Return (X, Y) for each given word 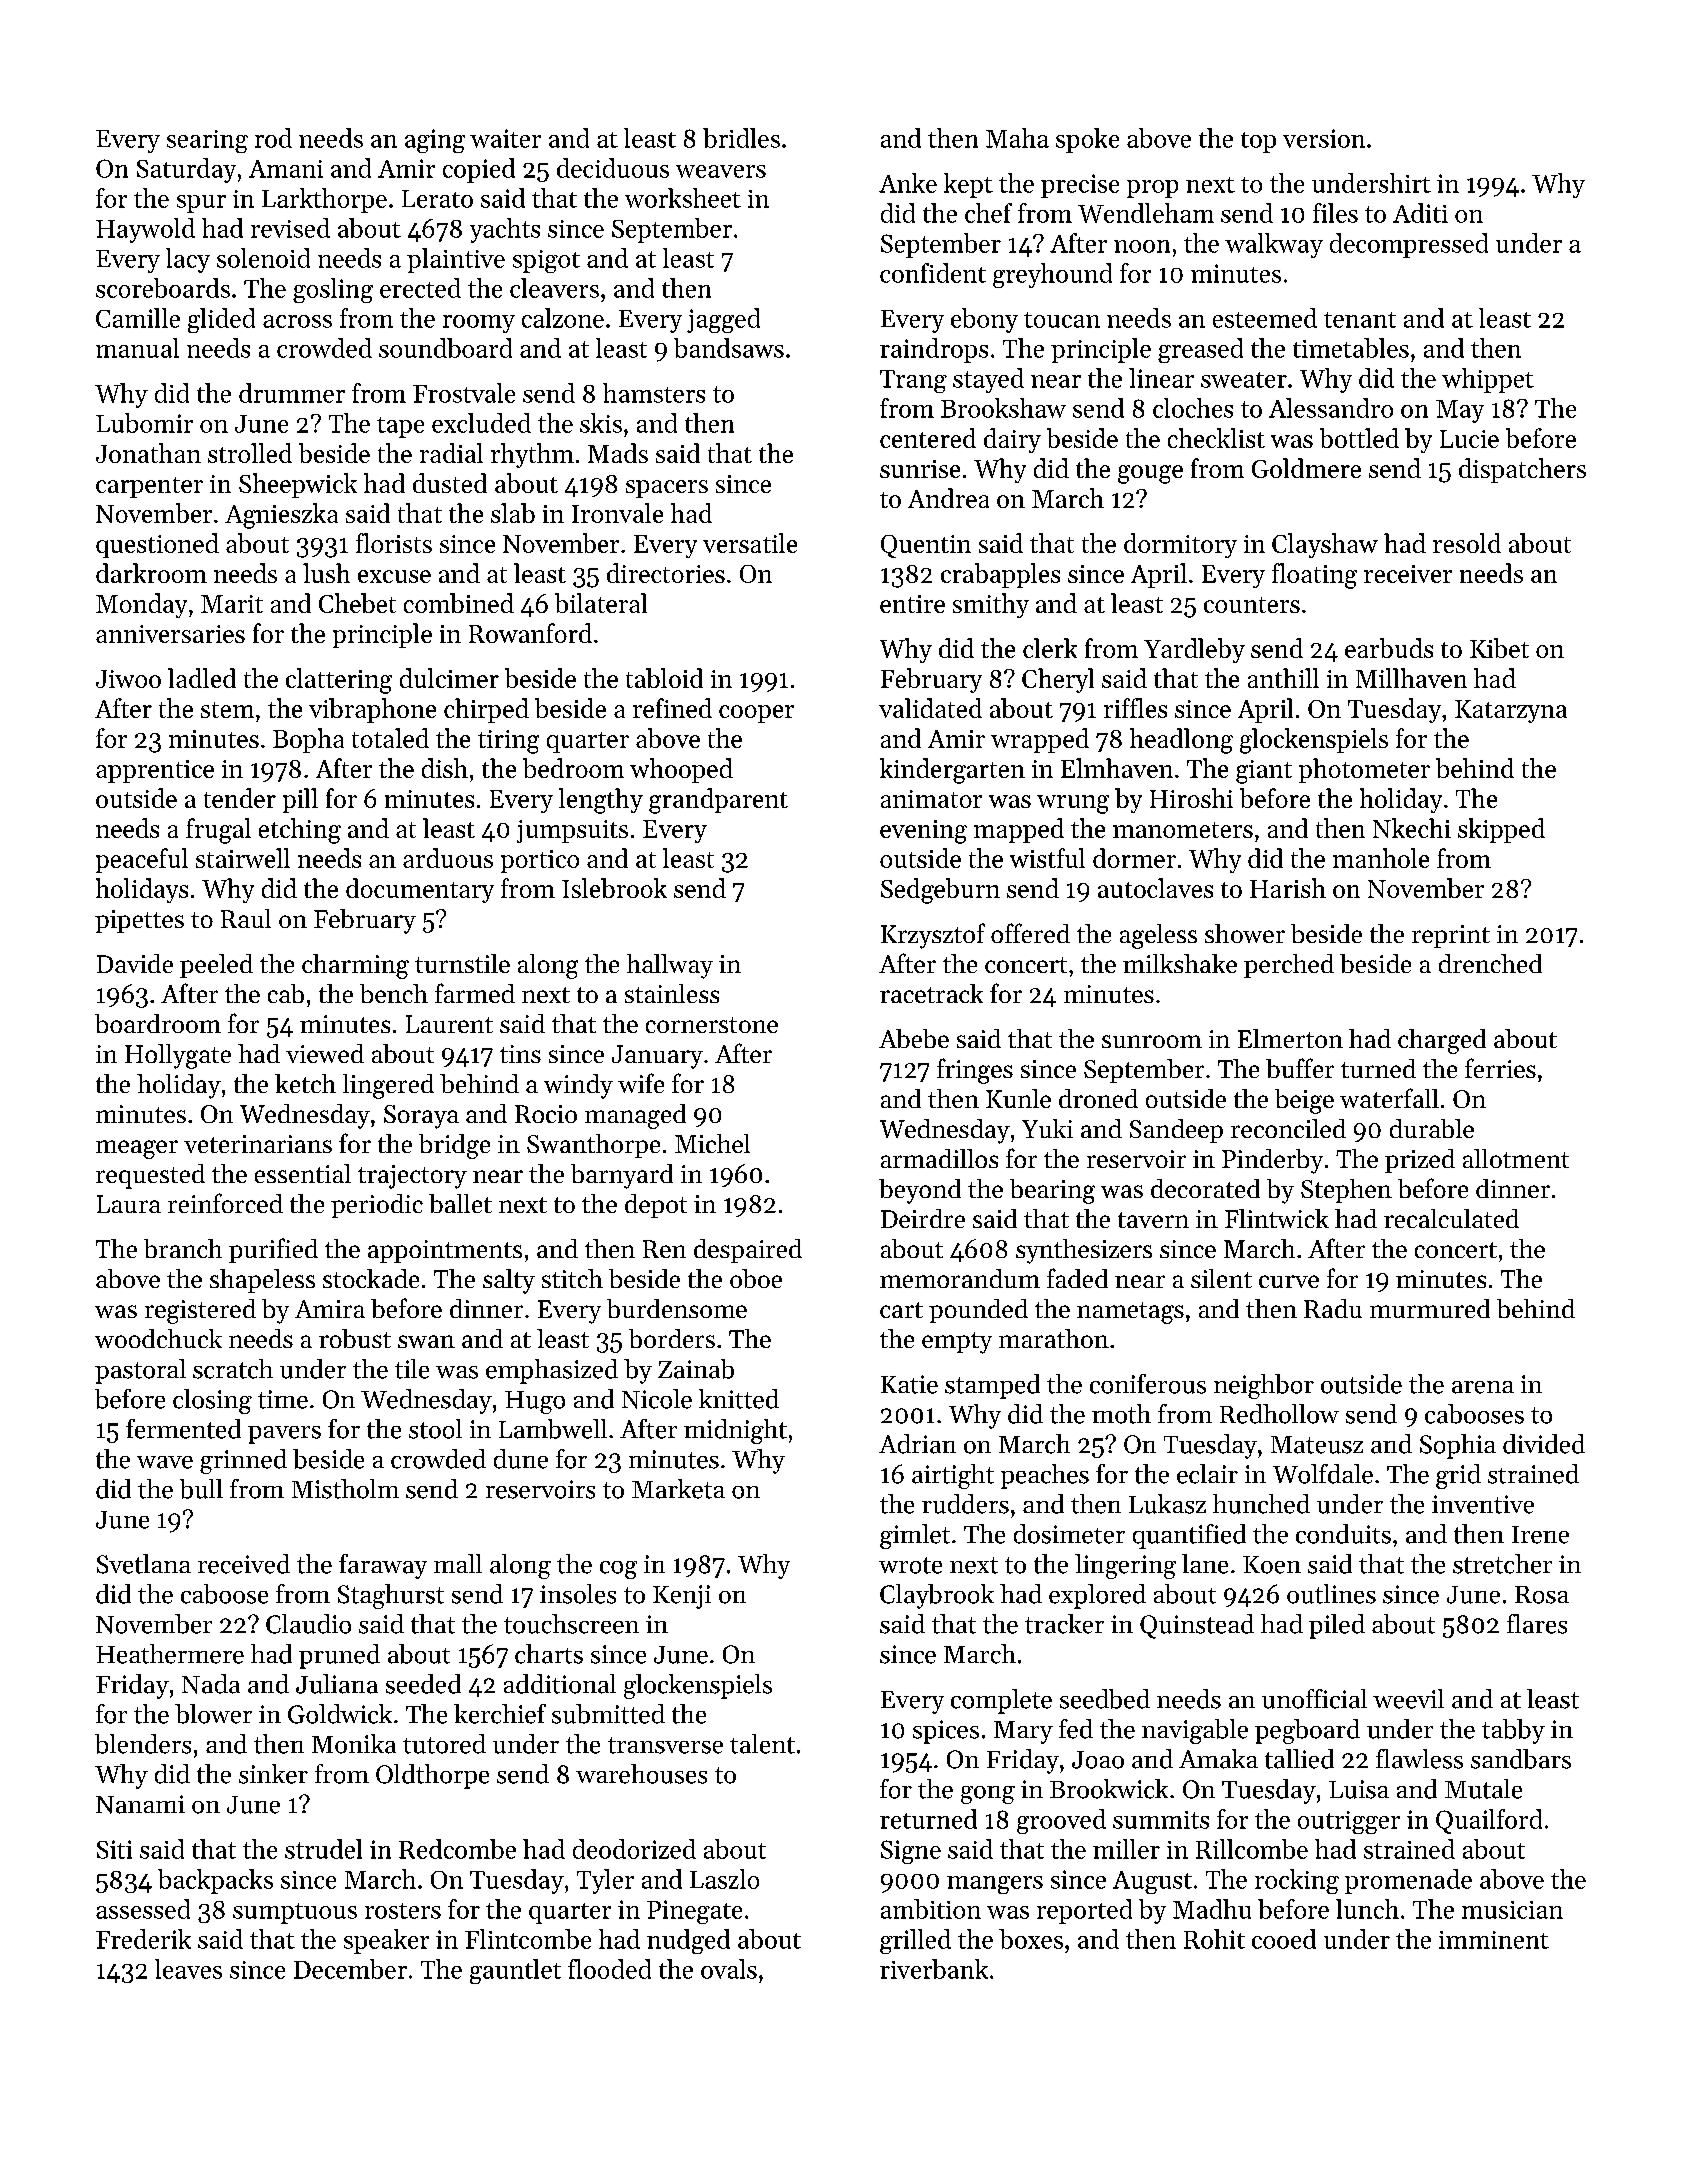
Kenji (682, 1597)
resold (1467, 543)
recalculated (1451, 1218)
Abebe (914, 1038)
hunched (1261, 1504)
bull (201, 1489)
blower (213, 1714)
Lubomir (144, 423)
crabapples (1000, 575)
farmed (475, 993)
